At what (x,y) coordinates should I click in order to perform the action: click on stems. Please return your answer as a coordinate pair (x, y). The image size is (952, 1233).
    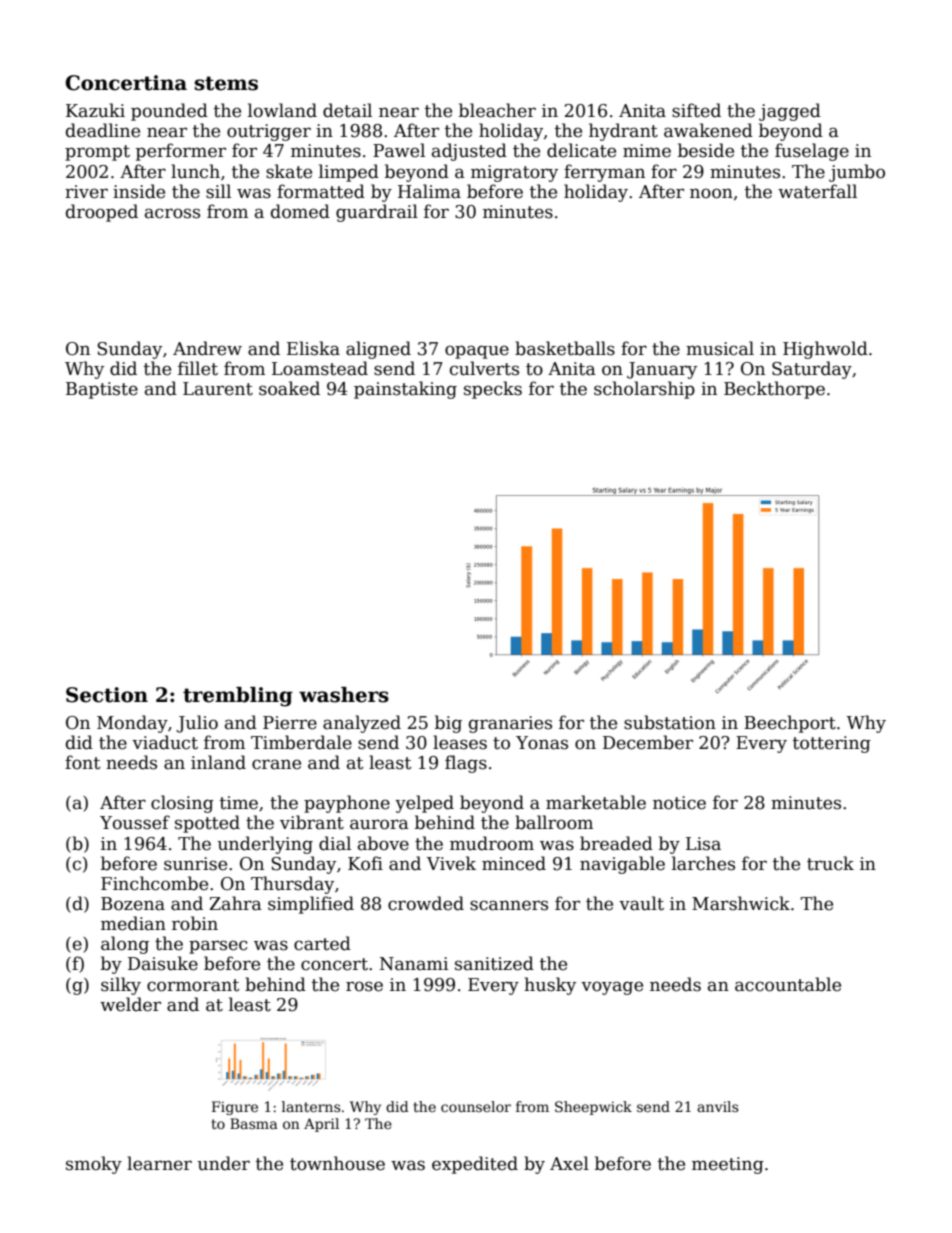
    Looking at the image, I should click on (226, 83).
